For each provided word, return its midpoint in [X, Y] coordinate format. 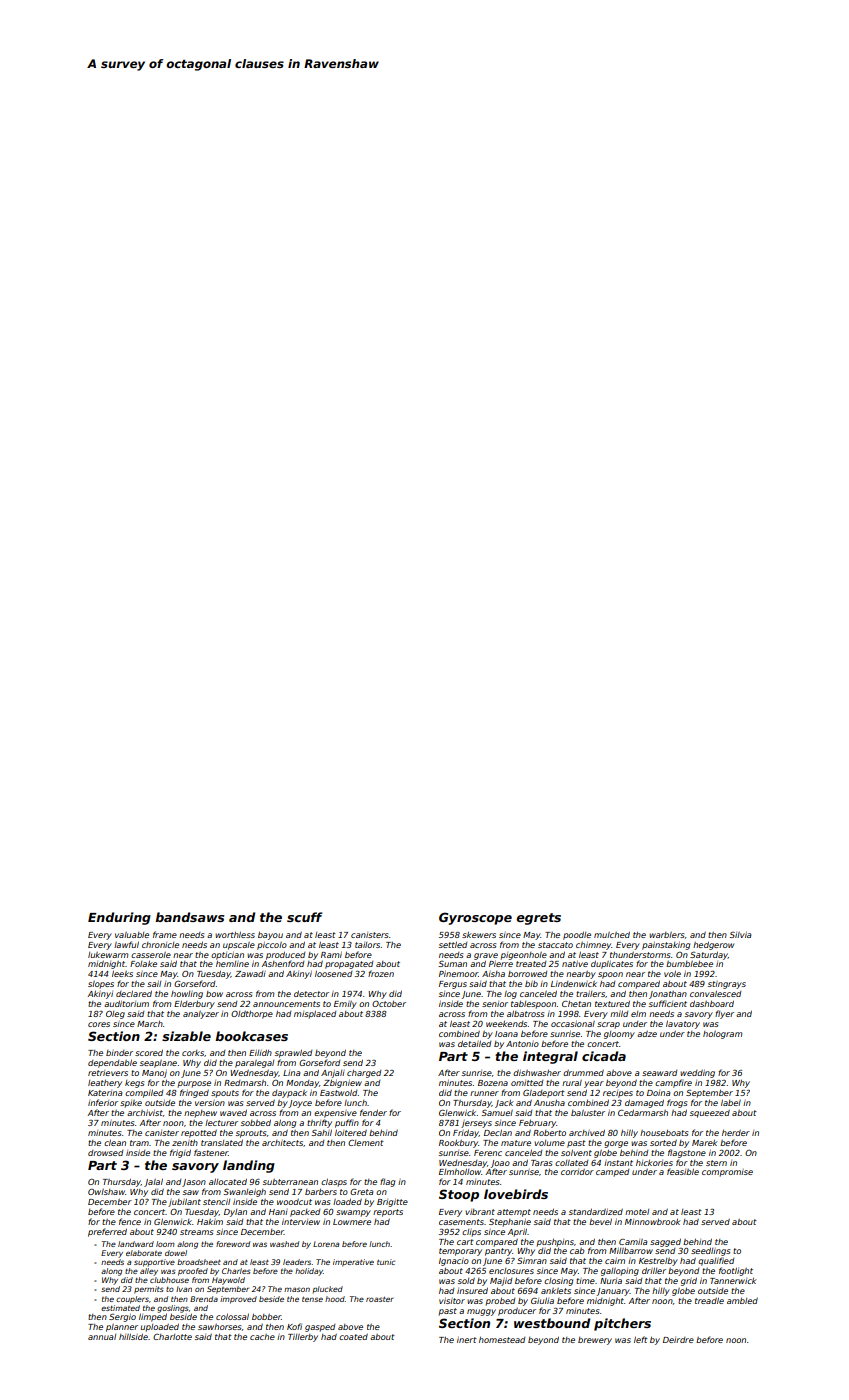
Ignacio [454, 1262]
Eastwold [338, 1093]
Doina [659, 1093]
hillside [133, 1336]
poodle [577, 935]
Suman [453, 964]
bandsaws [189, 917]
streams [196, 1232]
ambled [742, 1300]
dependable [112, 1064]
